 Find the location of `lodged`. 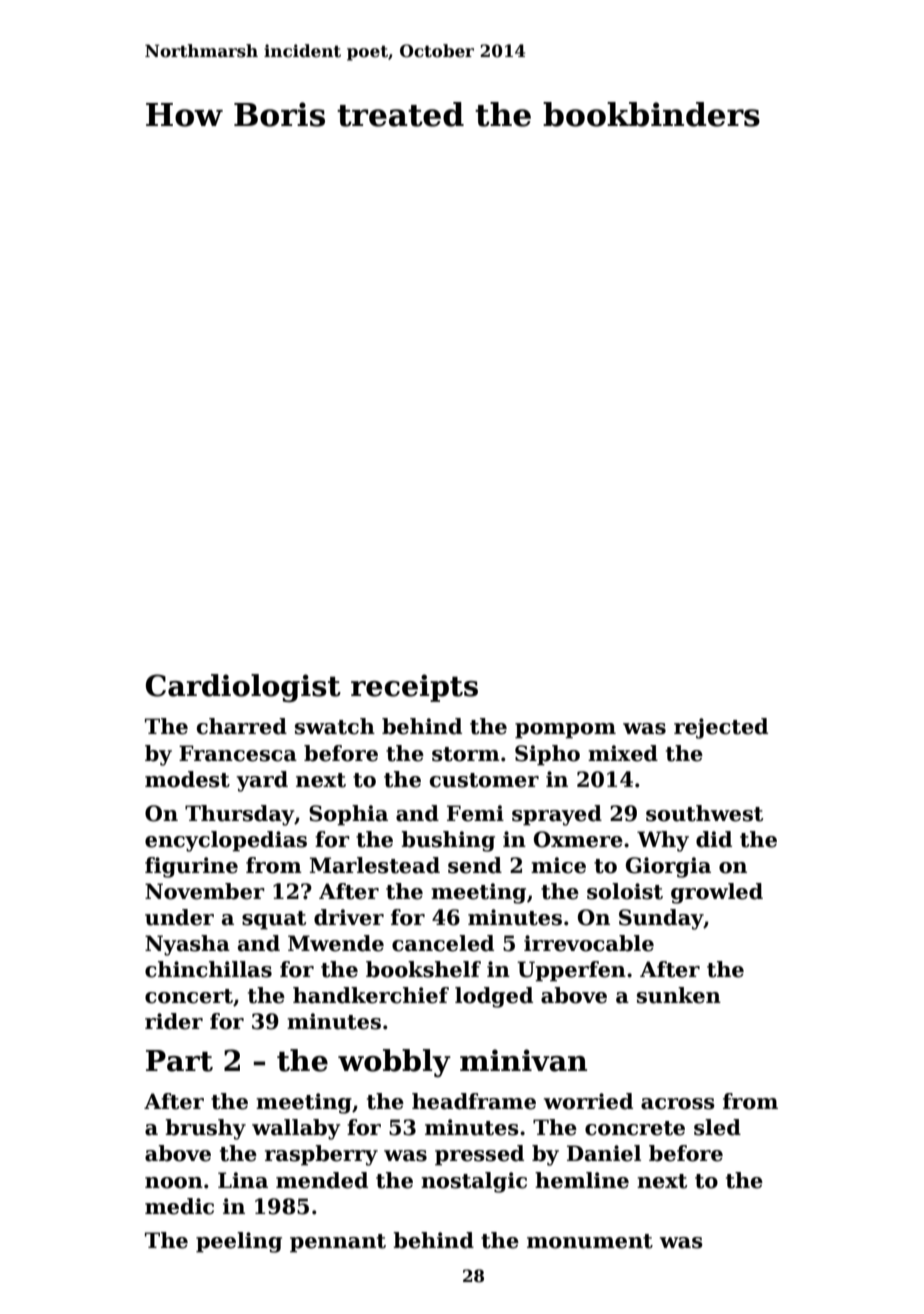

lodged is located at coordinates (494, 997).
